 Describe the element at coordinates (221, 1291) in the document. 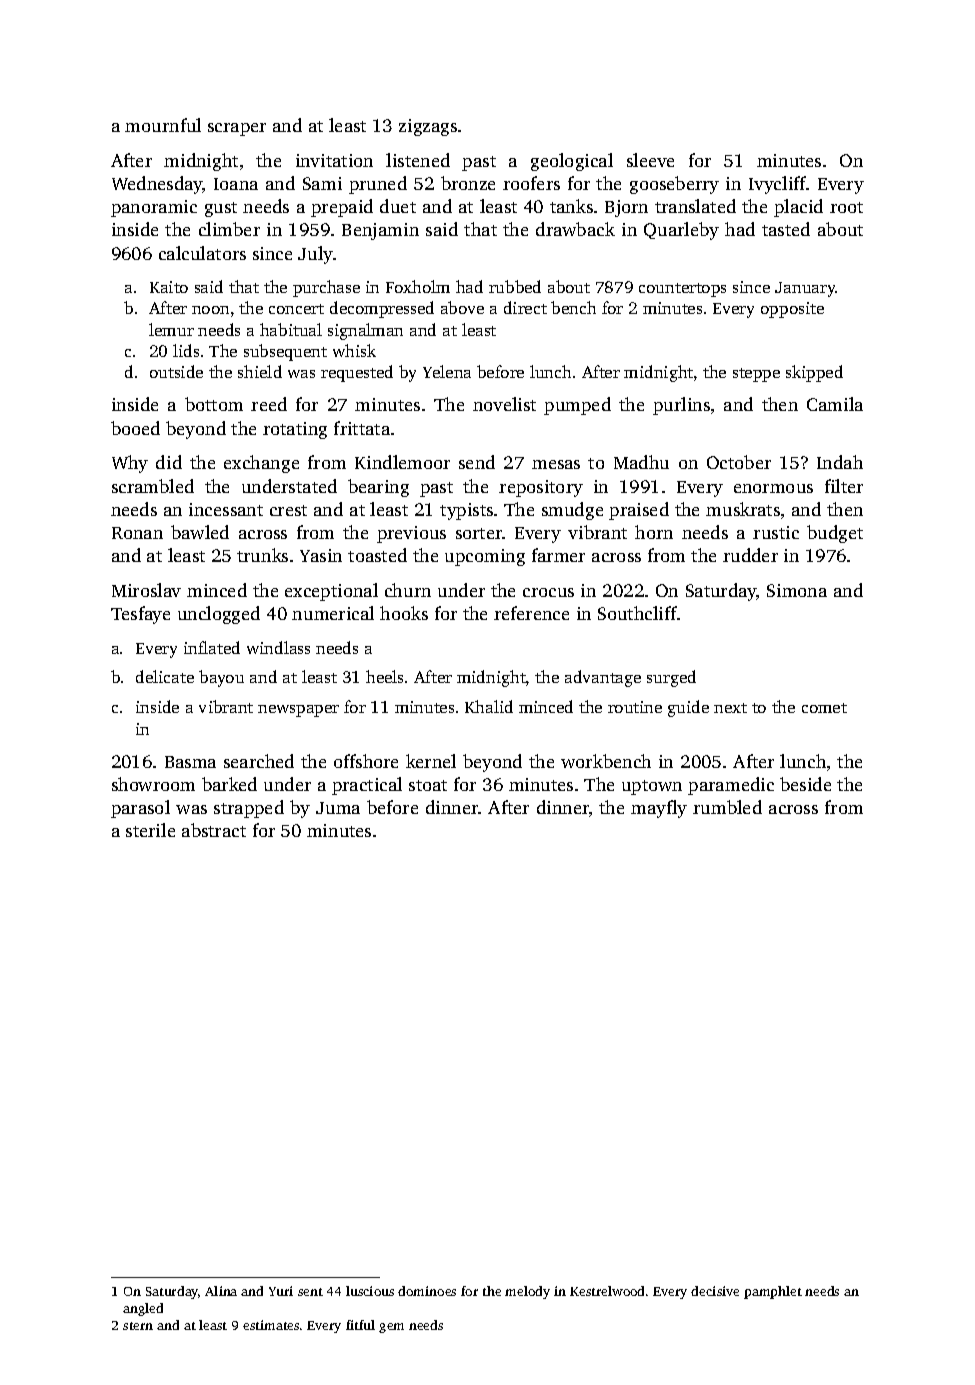

I see `Alina` at that location.
